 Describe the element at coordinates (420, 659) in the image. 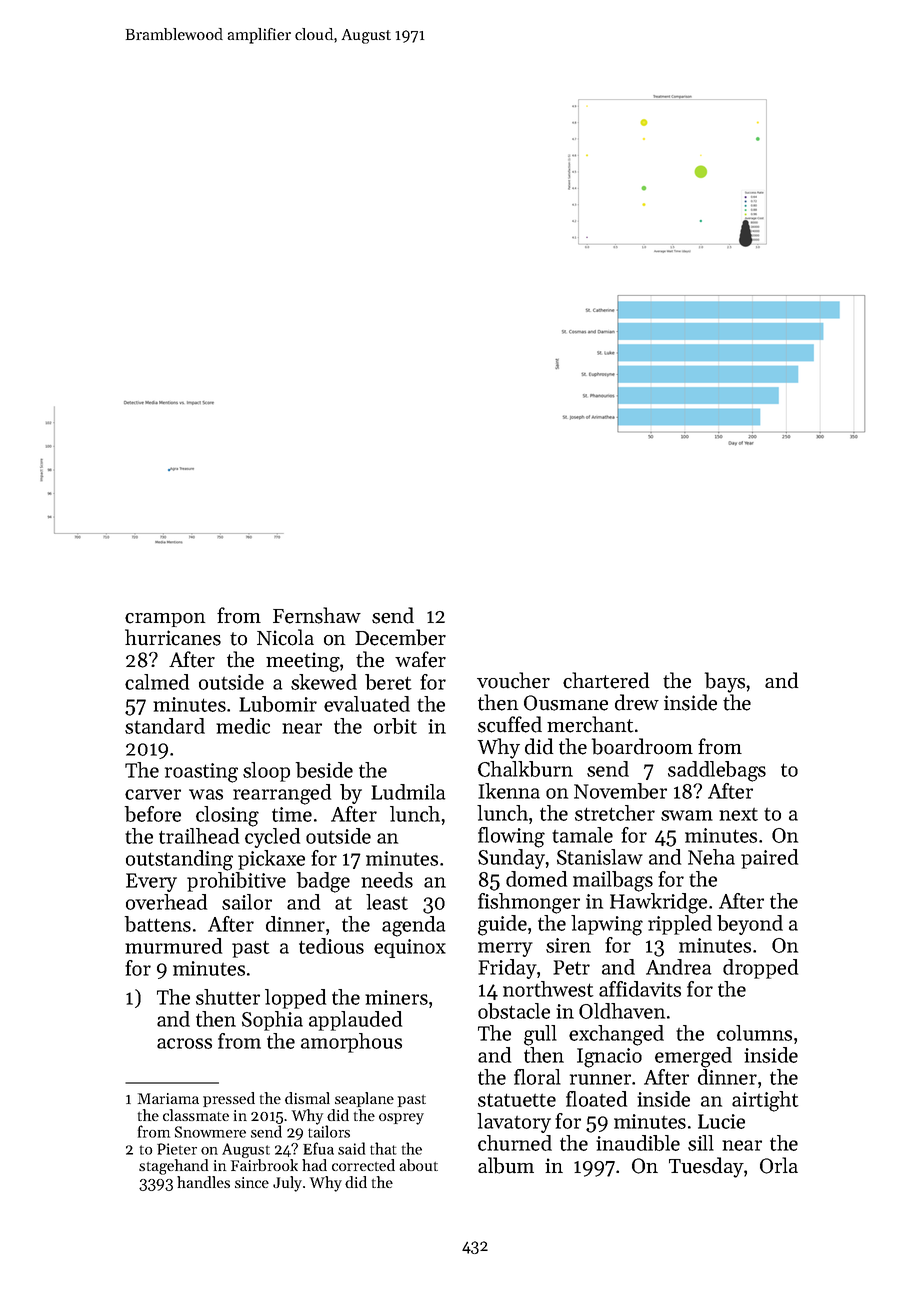

I see `wafer` at that location.
